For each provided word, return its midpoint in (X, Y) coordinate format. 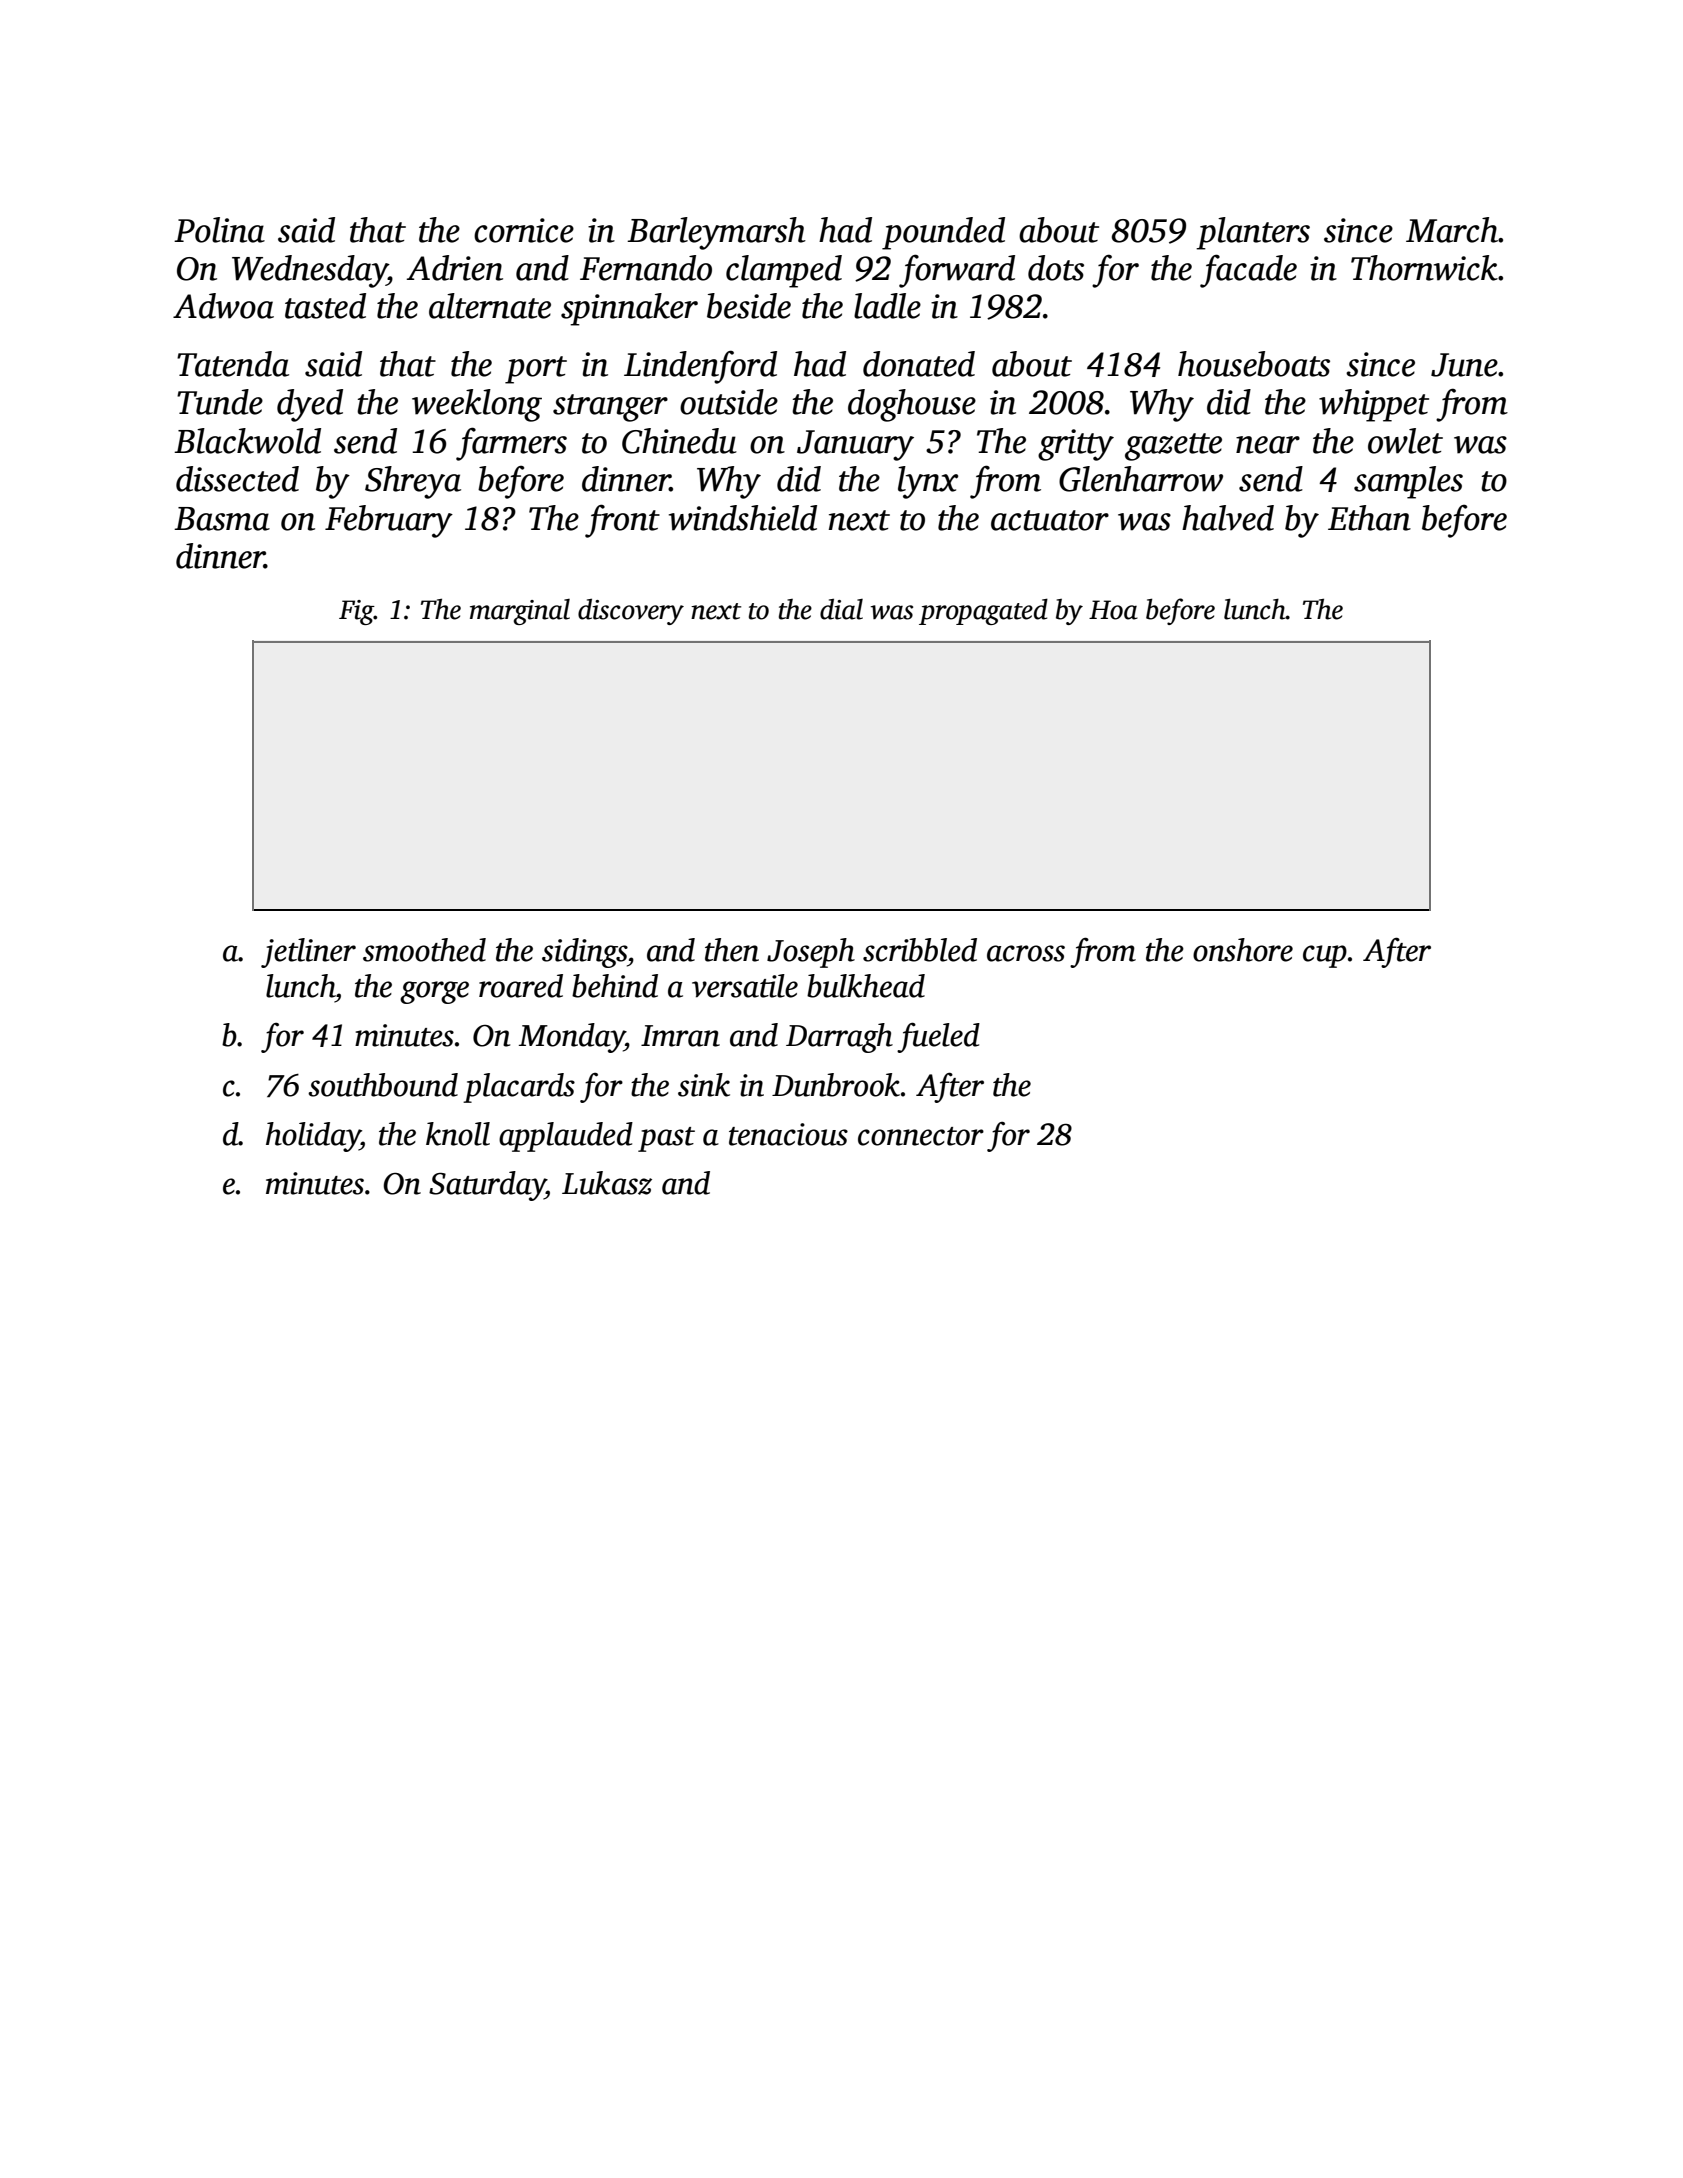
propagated (983, 611)
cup (1325, 956)
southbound (383, 1085)
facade (1248, 271)
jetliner (308, 953)
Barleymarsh (716, 233)
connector (921, 1136)
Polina (219, 230)
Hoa (1113, 610)
